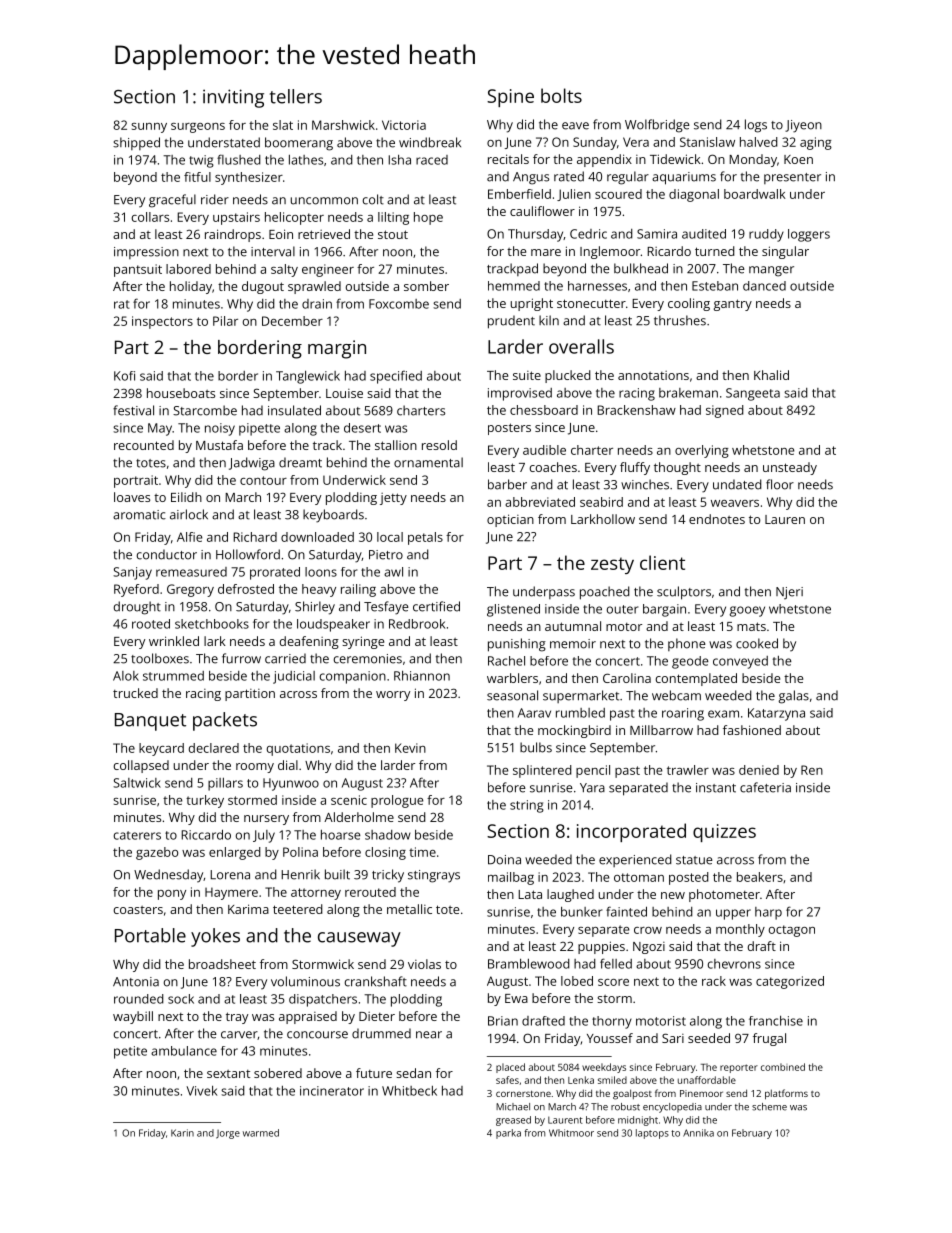 This screenshot has width=952, height=1233. What do you see at coordinates (181, 393) in the screenshot?
I see `houseboats` at bounding box center [181, 393].
